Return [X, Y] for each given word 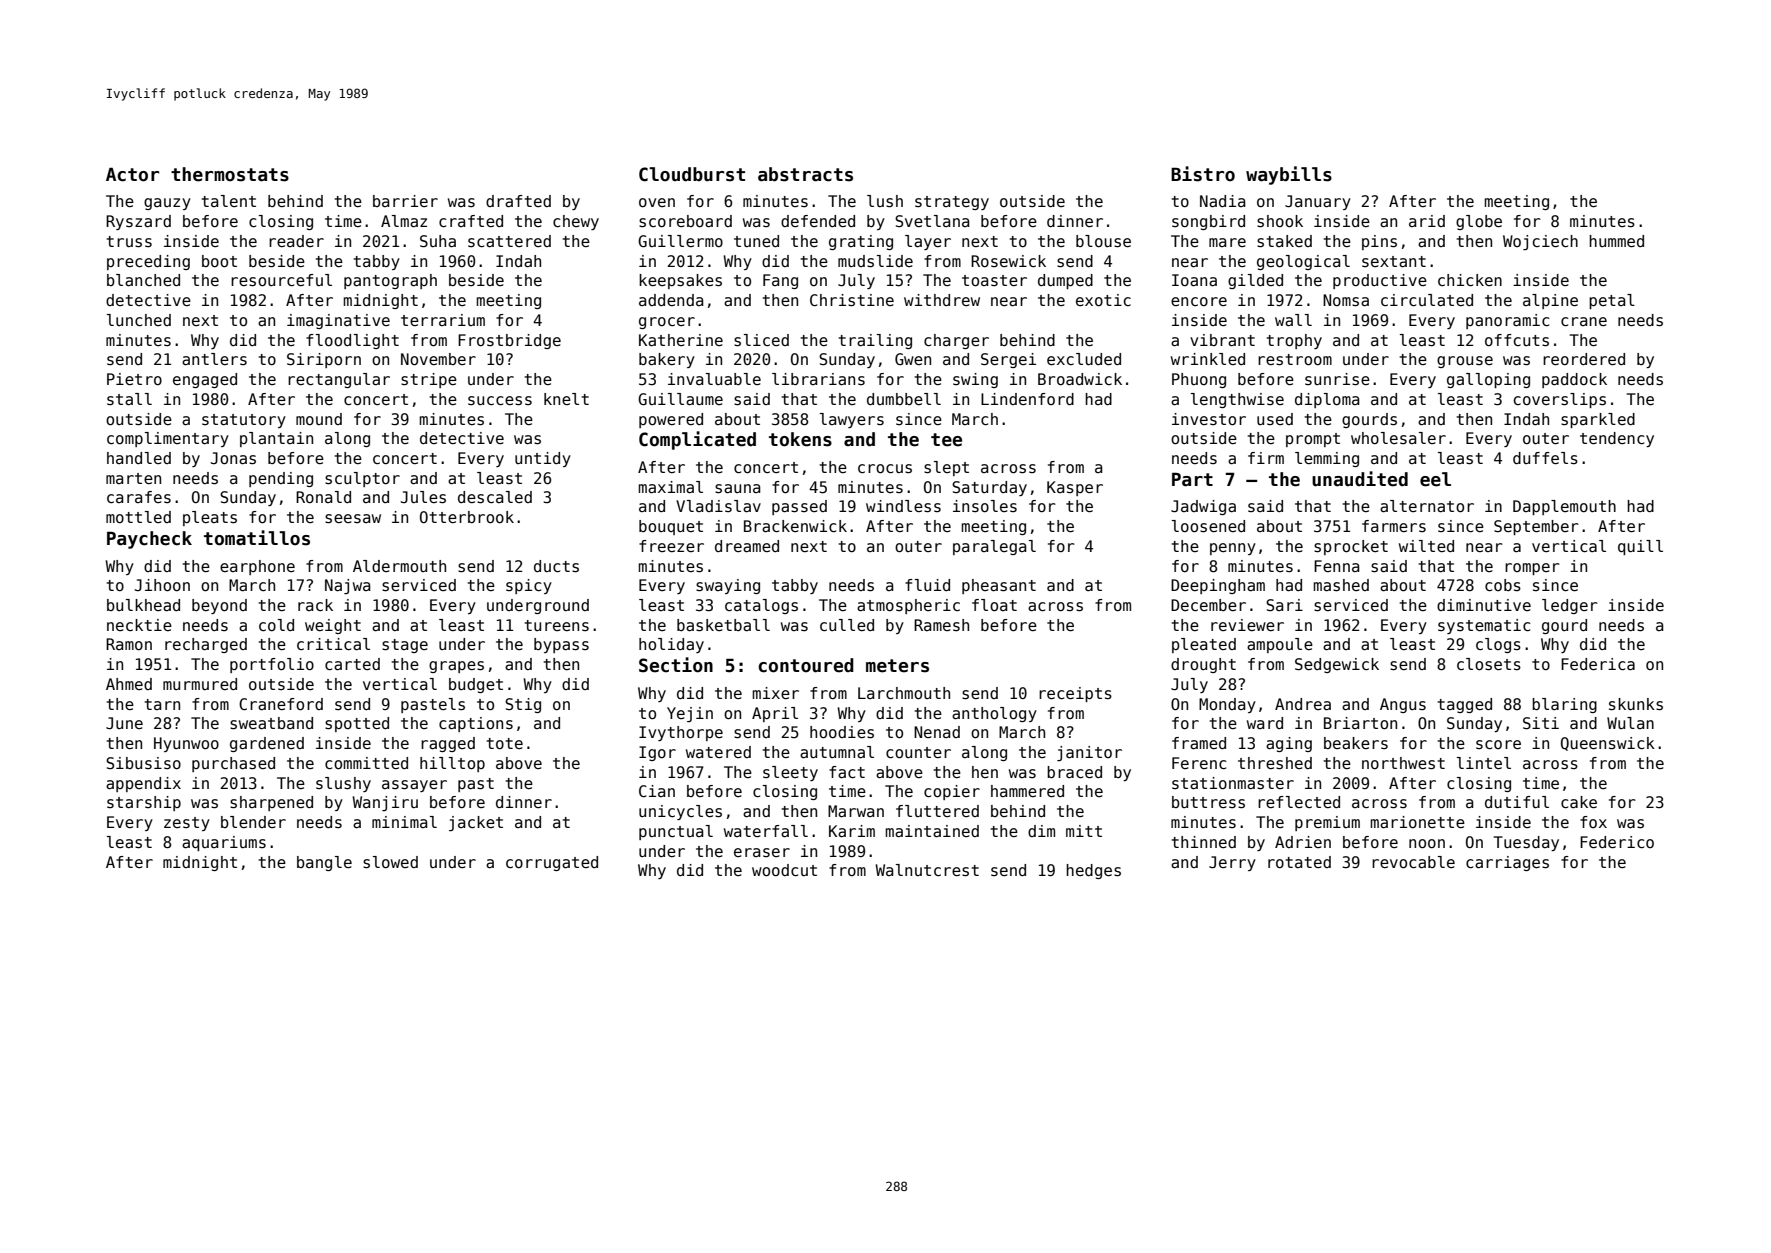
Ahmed [129, 684]
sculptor [362, 479]
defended [818, 221]
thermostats [230, 174]
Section [676, 665]
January [1318, 202]
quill [1640, 547]
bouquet [671, 527]
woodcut [784, 870]
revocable [1413, 862]
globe [1479, 222]
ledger [1570, 606]
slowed [390, 862]
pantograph [390, 281]
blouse [1103, 241]
